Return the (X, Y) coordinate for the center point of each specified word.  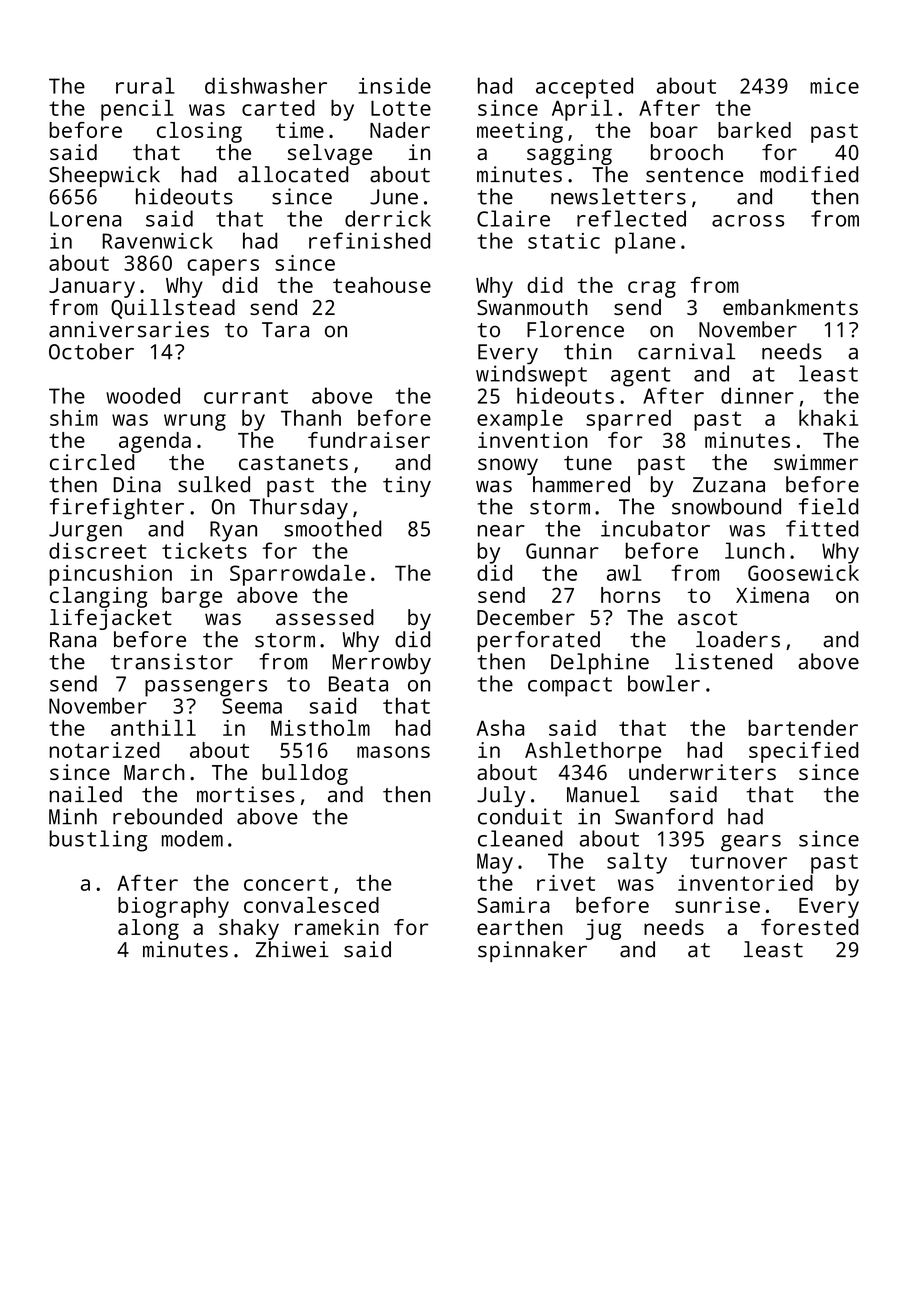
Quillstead (173, 309)
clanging (98, 597)
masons (393, 752)
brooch (687, 152)
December (526, 617)
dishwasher (266, 85)
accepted (584, 88)
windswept (531, 376)
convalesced (311, 905)
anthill (153, 728)
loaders (738, 639)
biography (173, 907)
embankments (790, 307)
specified (803, 752)
